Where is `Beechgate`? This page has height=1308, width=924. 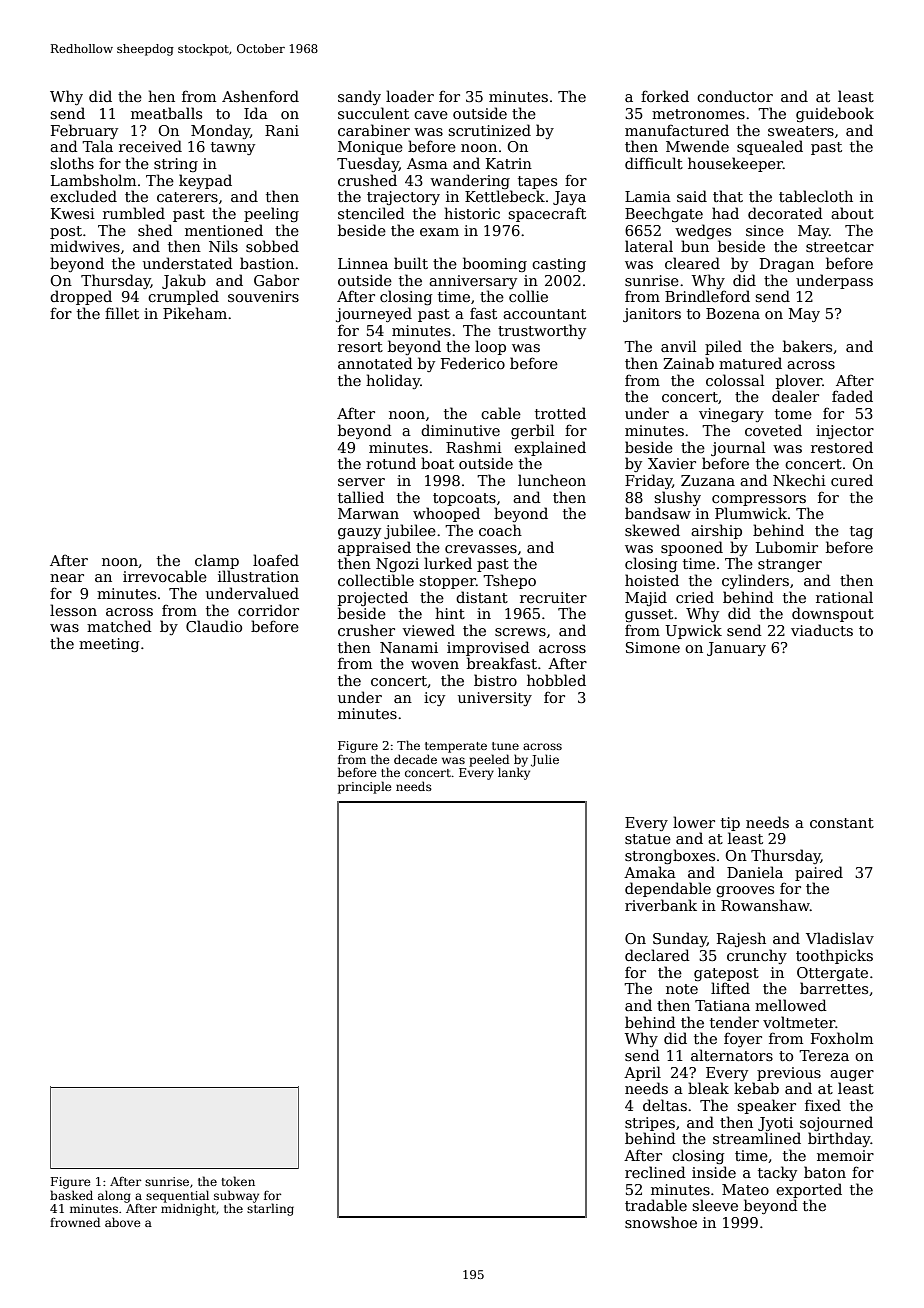 Beechgate is located at coordinates (664, 214).
